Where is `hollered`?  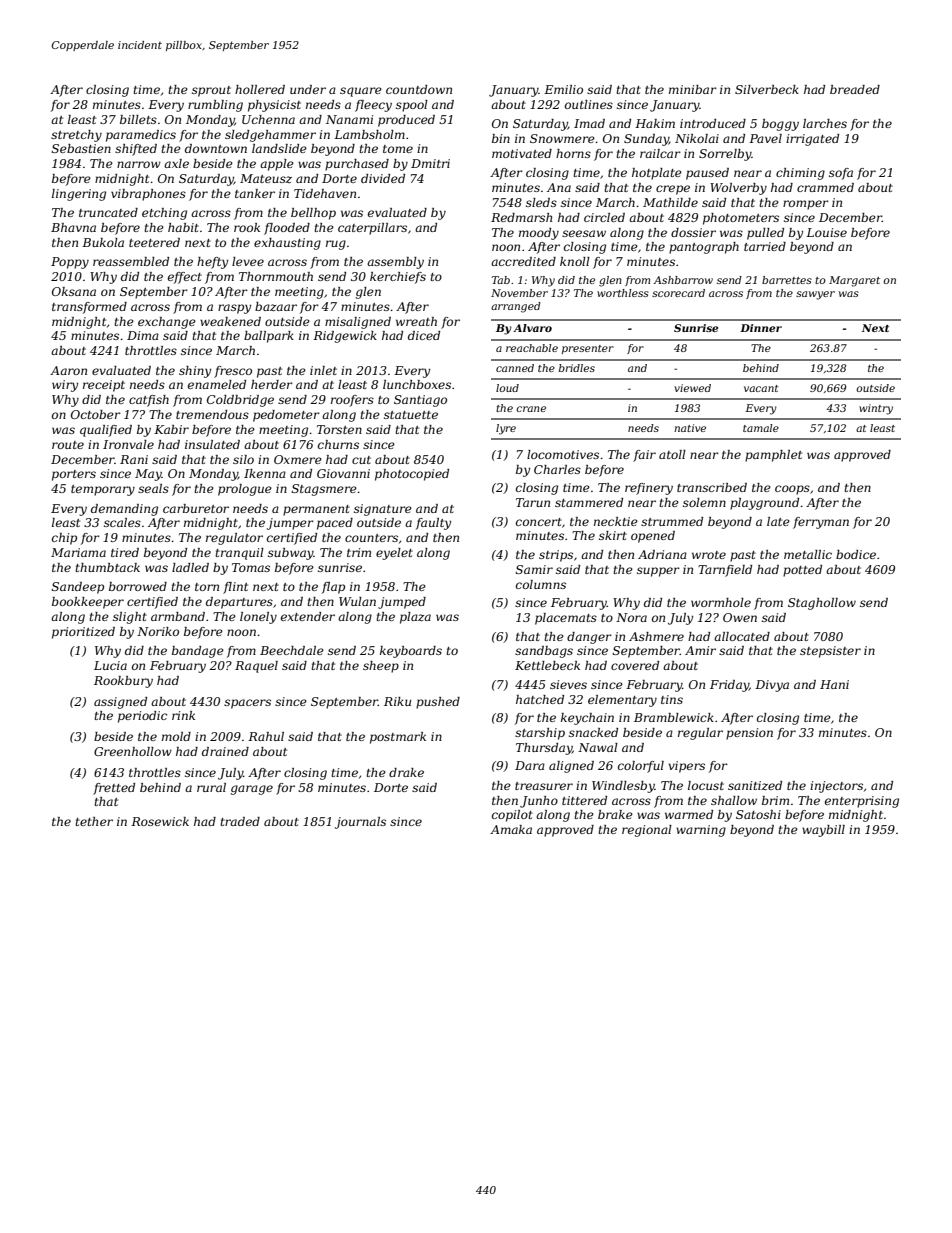 hollered is located at coordinates (260, 89).
